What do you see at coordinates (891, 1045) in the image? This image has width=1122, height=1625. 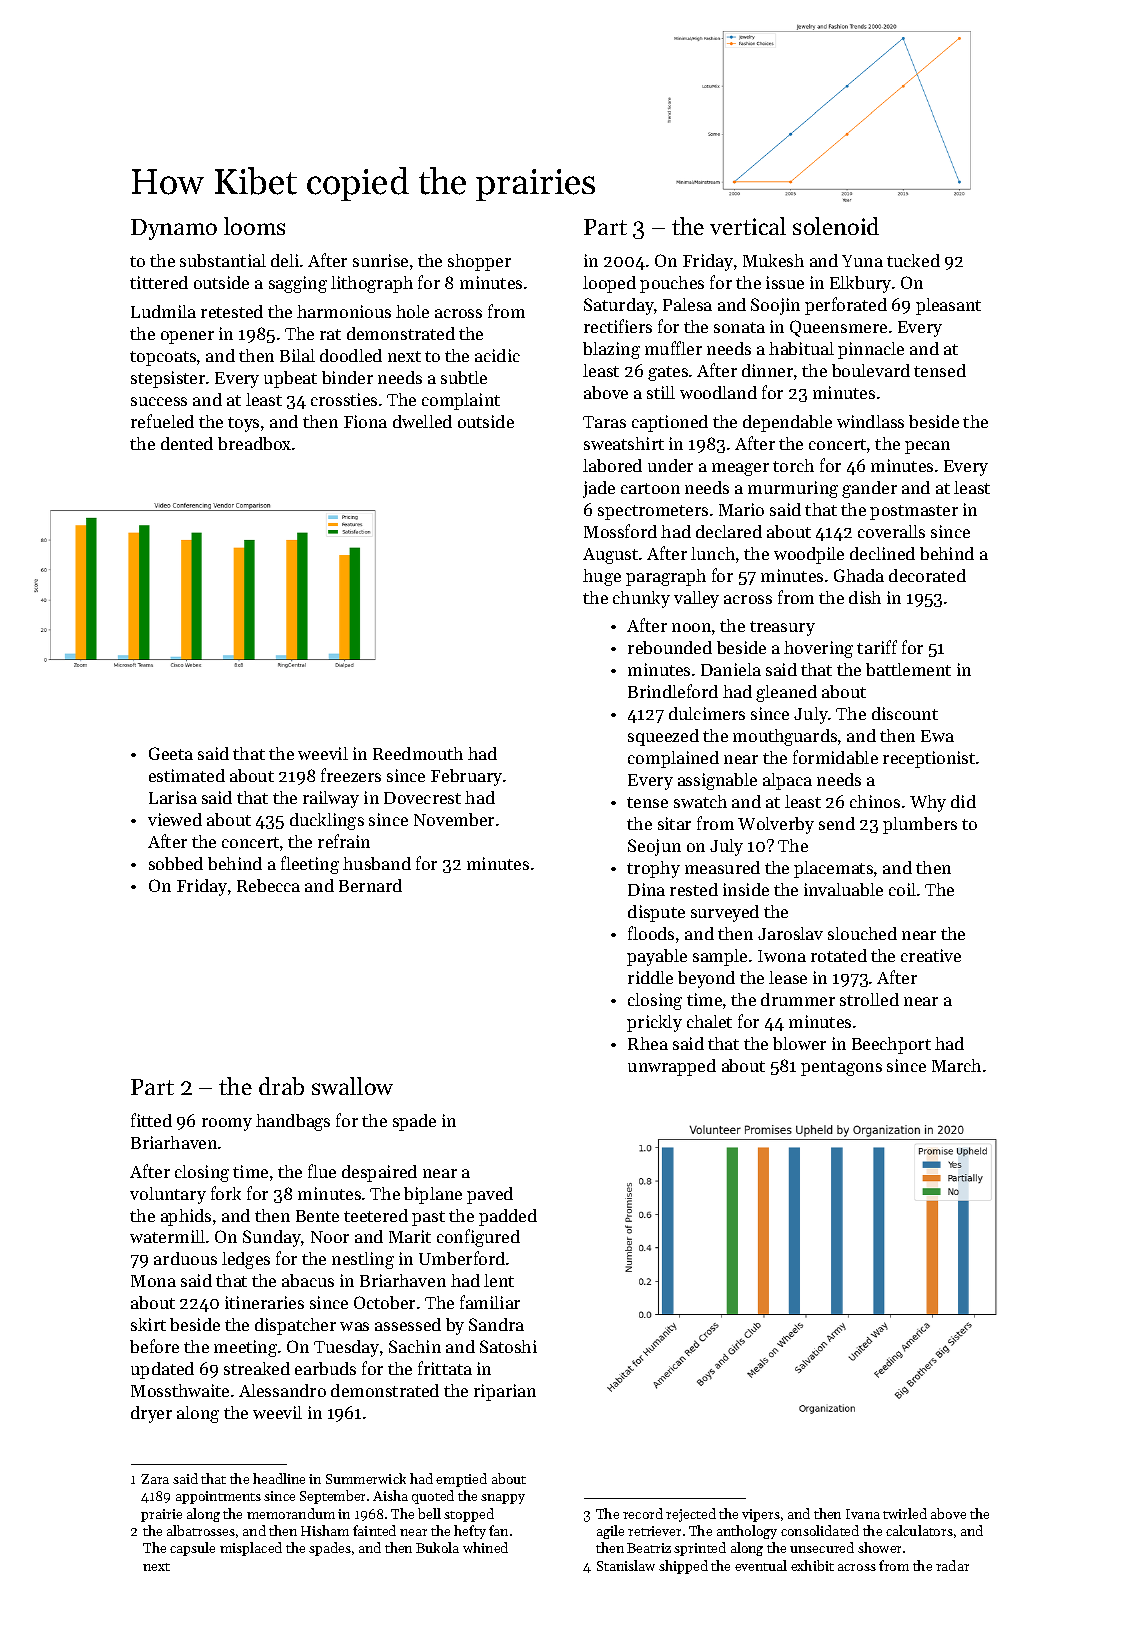 I see `Beechport` at bounding box center [891, 1045].
